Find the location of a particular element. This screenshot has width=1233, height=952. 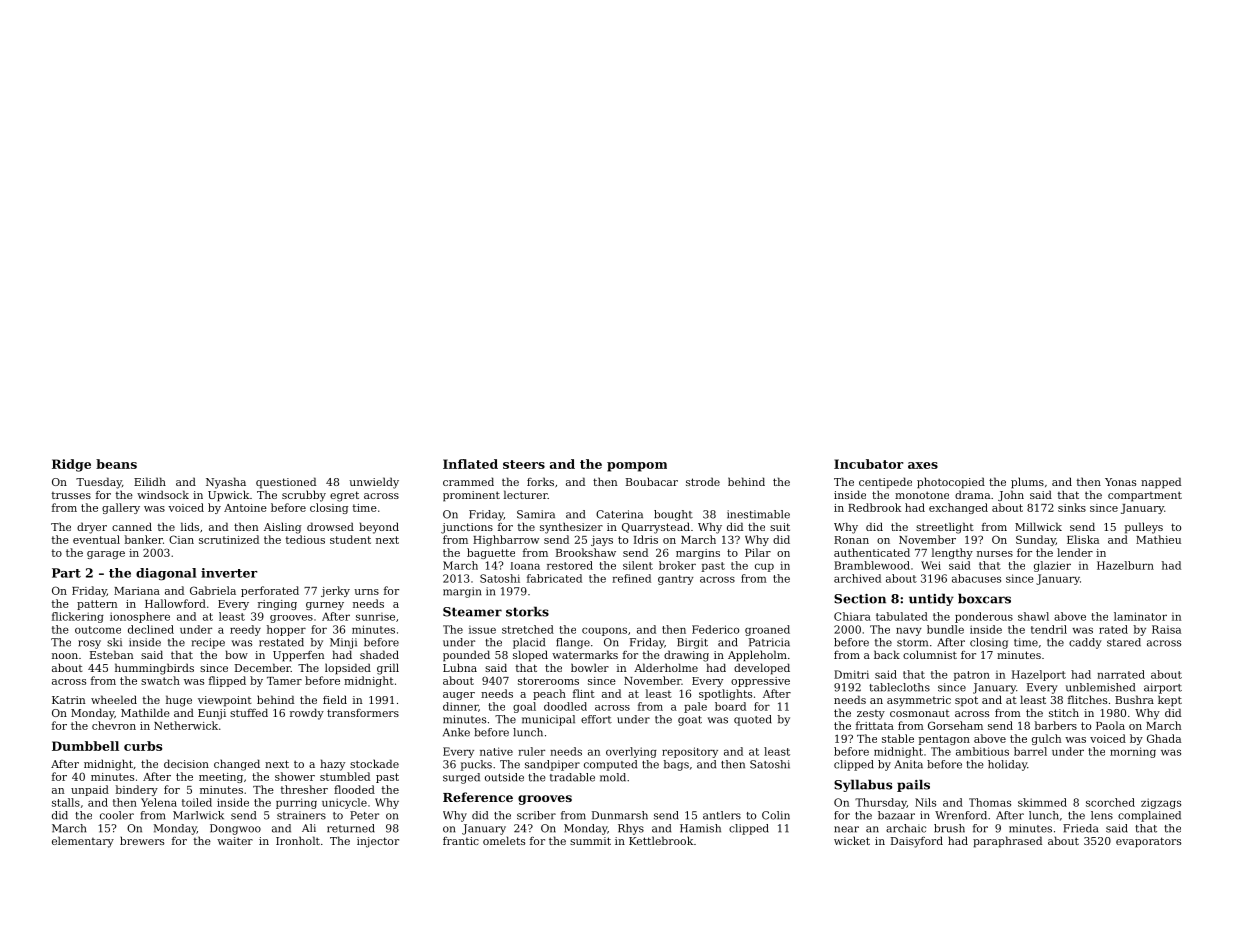

asymmetric is located at coordinates (919, 701).
